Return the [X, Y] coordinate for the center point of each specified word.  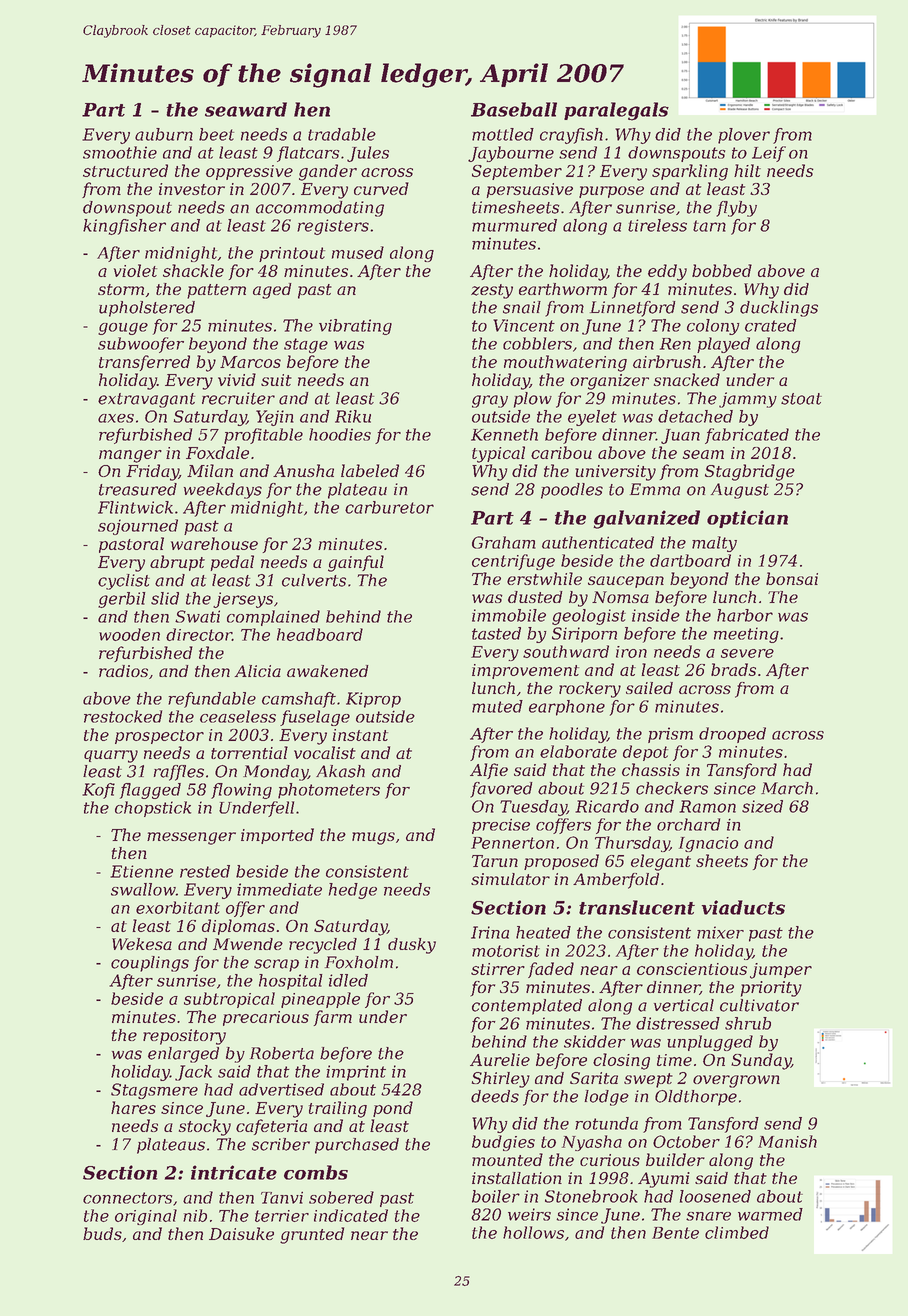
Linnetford [633, 309]
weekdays [223, 491]
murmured [514, 225]
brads [733, 669]
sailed [649, 688]
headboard [320, 634]
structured [125, 170]
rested [205, 871]
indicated [351, 1215]
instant [360, 735]
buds [102, 1233]
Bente [675, 1233]
